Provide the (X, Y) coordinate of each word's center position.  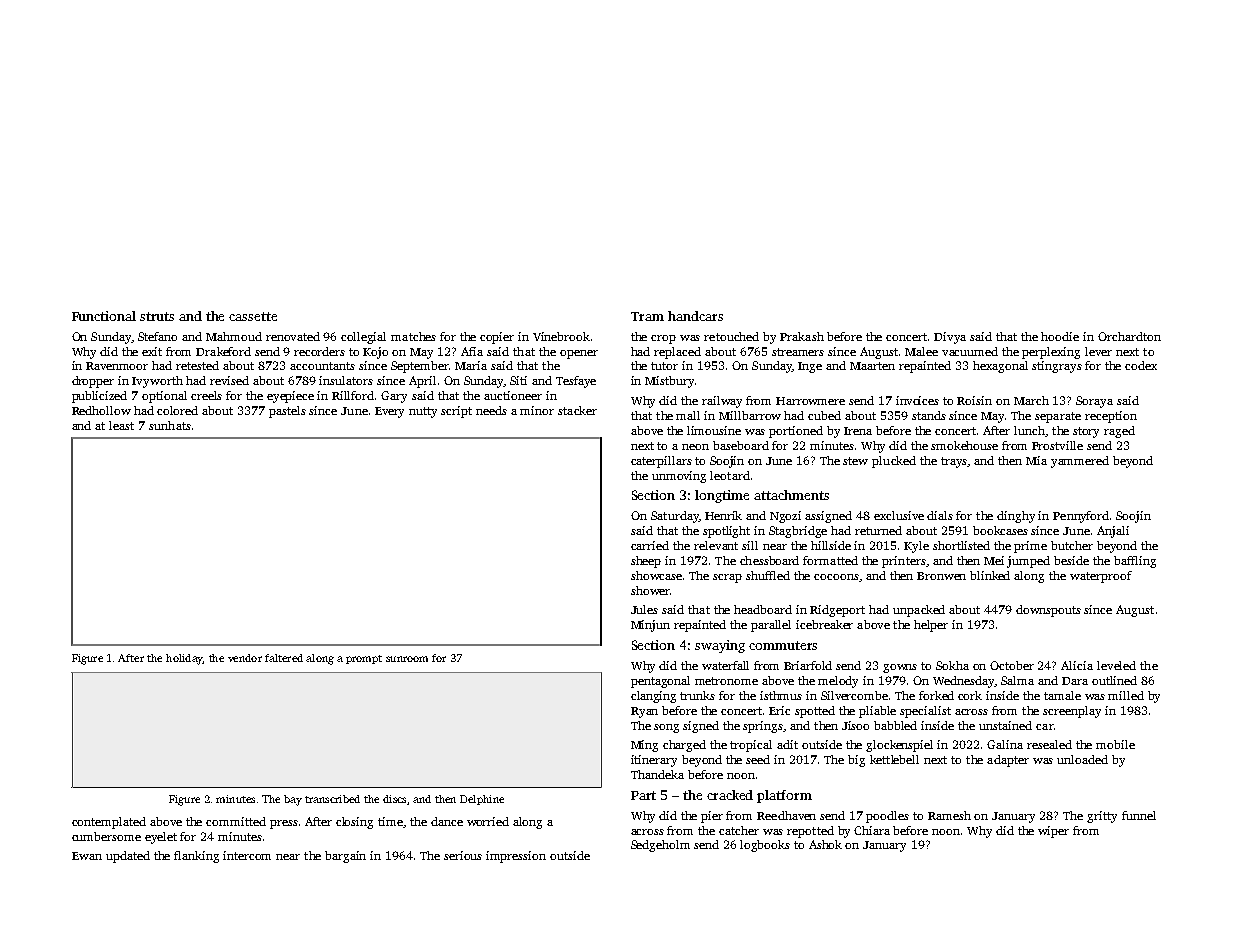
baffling (1135, 562)
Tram (647, 316)
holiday (184, 659)
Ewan (87, 856)
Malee (921, 351)
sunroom (407, 659)
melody (838, 682)
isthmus (781, 695)
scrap (727, 578)
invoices (917, 400)
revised (229, 380)
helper (931, 626)
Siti (518, 380)
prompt (364, 659)
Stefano (157, 336)
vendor (245, 658)
